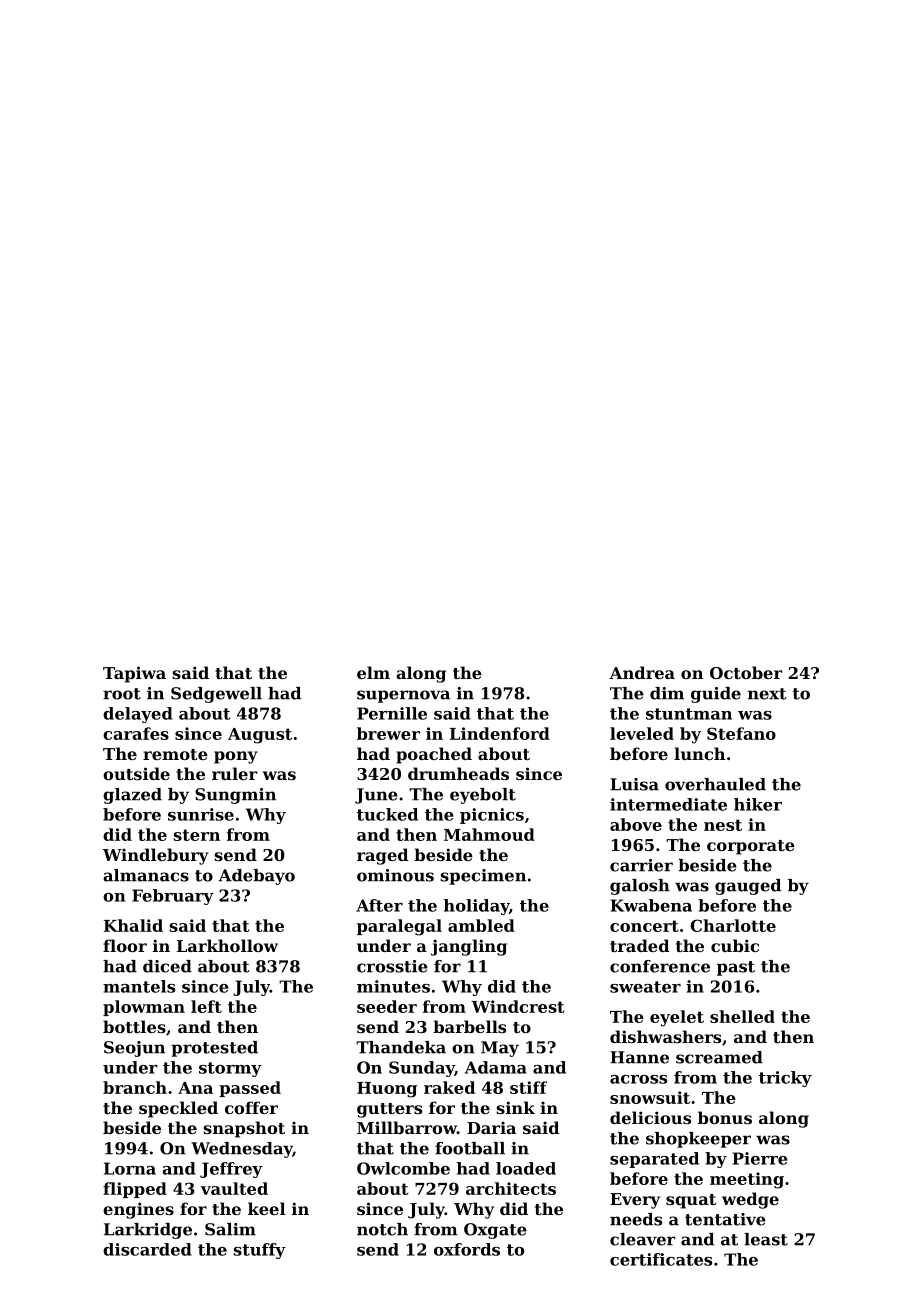  Describe the element at coordinates (259, 1251) in the document. I see `stuffy` at that location.
